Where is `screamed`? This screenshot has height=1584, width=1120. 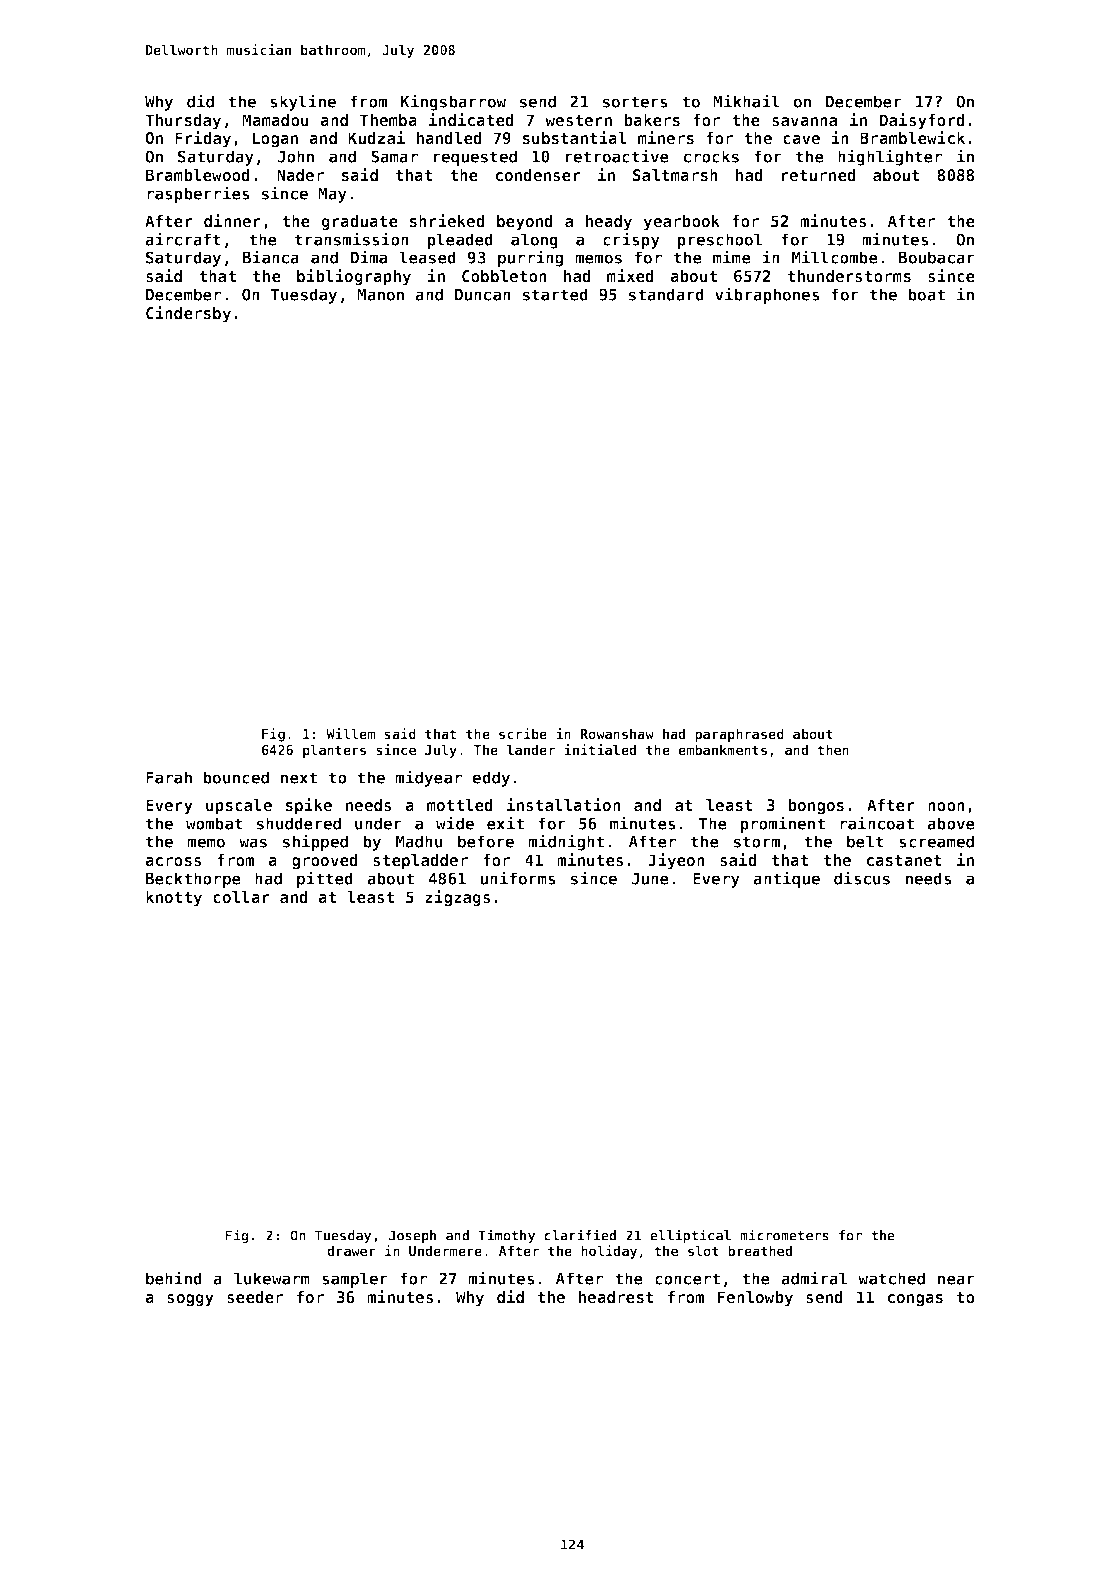 screamed is located at coordinates (936, 841).
